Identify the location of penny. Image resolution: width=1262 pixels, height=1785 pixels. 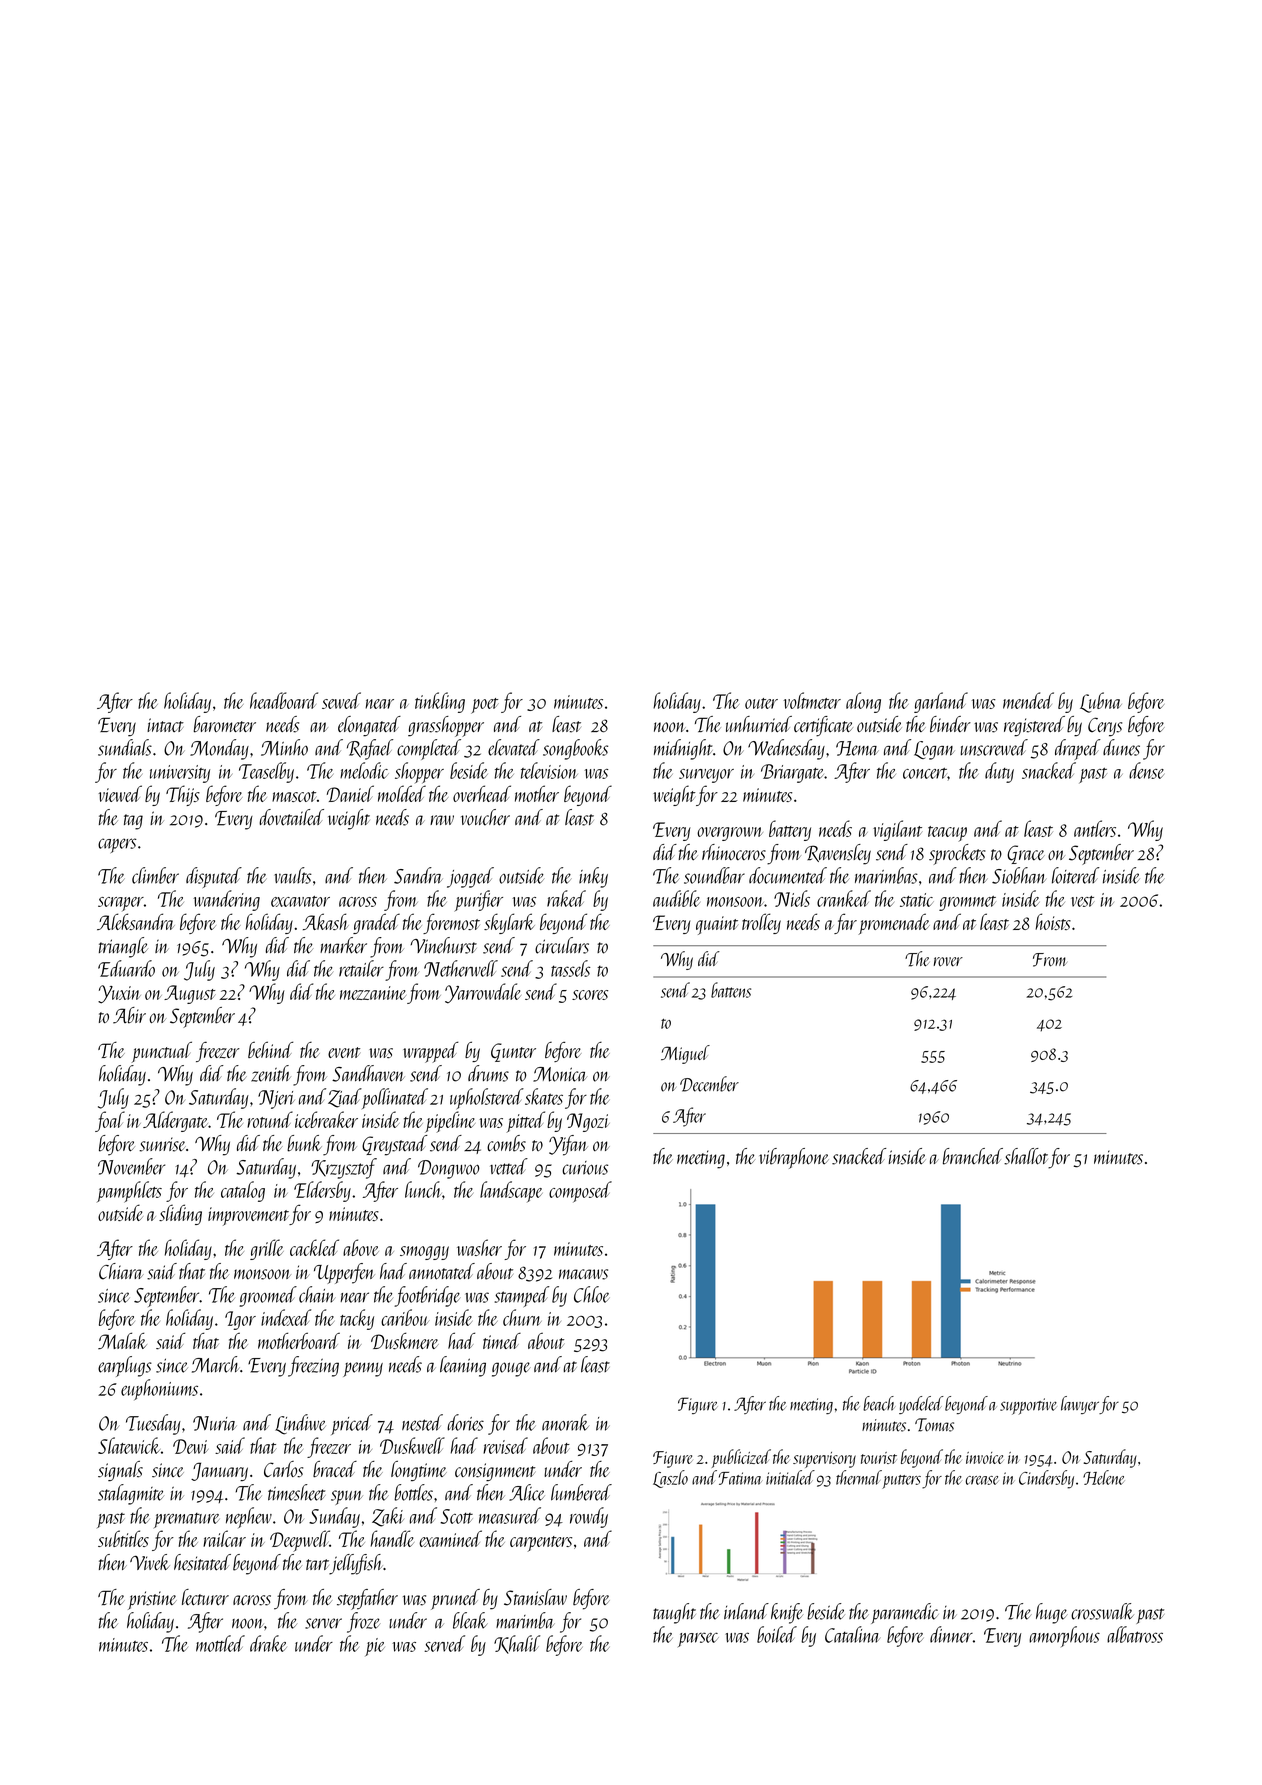
(363, 1369).
